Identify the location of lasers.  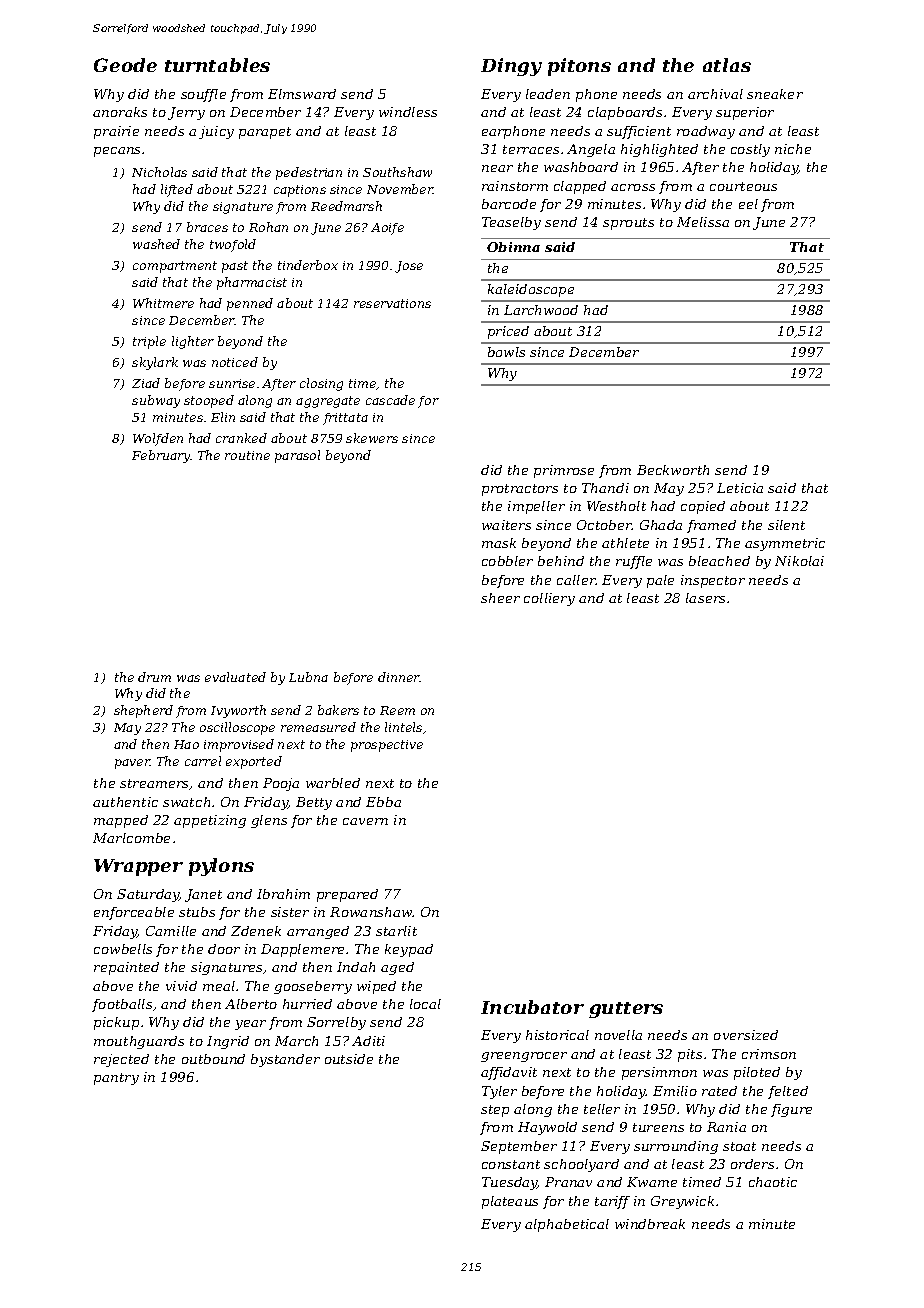
(705, 598).
